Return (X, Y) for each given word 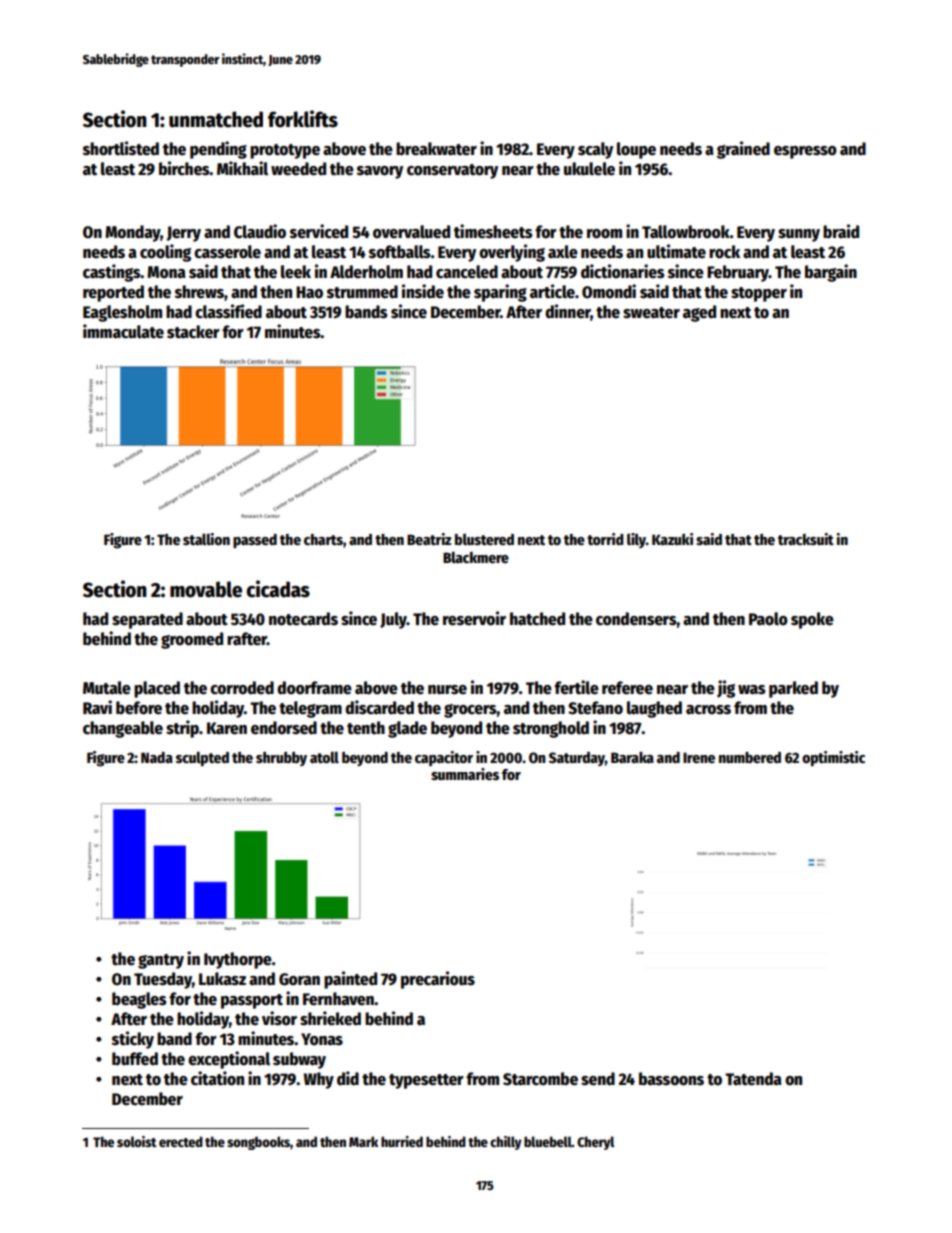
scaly (595, 150)
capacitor (444, 758)
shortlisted (121, 148)
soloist (137, 1141)
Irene (699, 757)
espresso (805, 152)
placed (157, 689)
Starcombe (540, 1079)
